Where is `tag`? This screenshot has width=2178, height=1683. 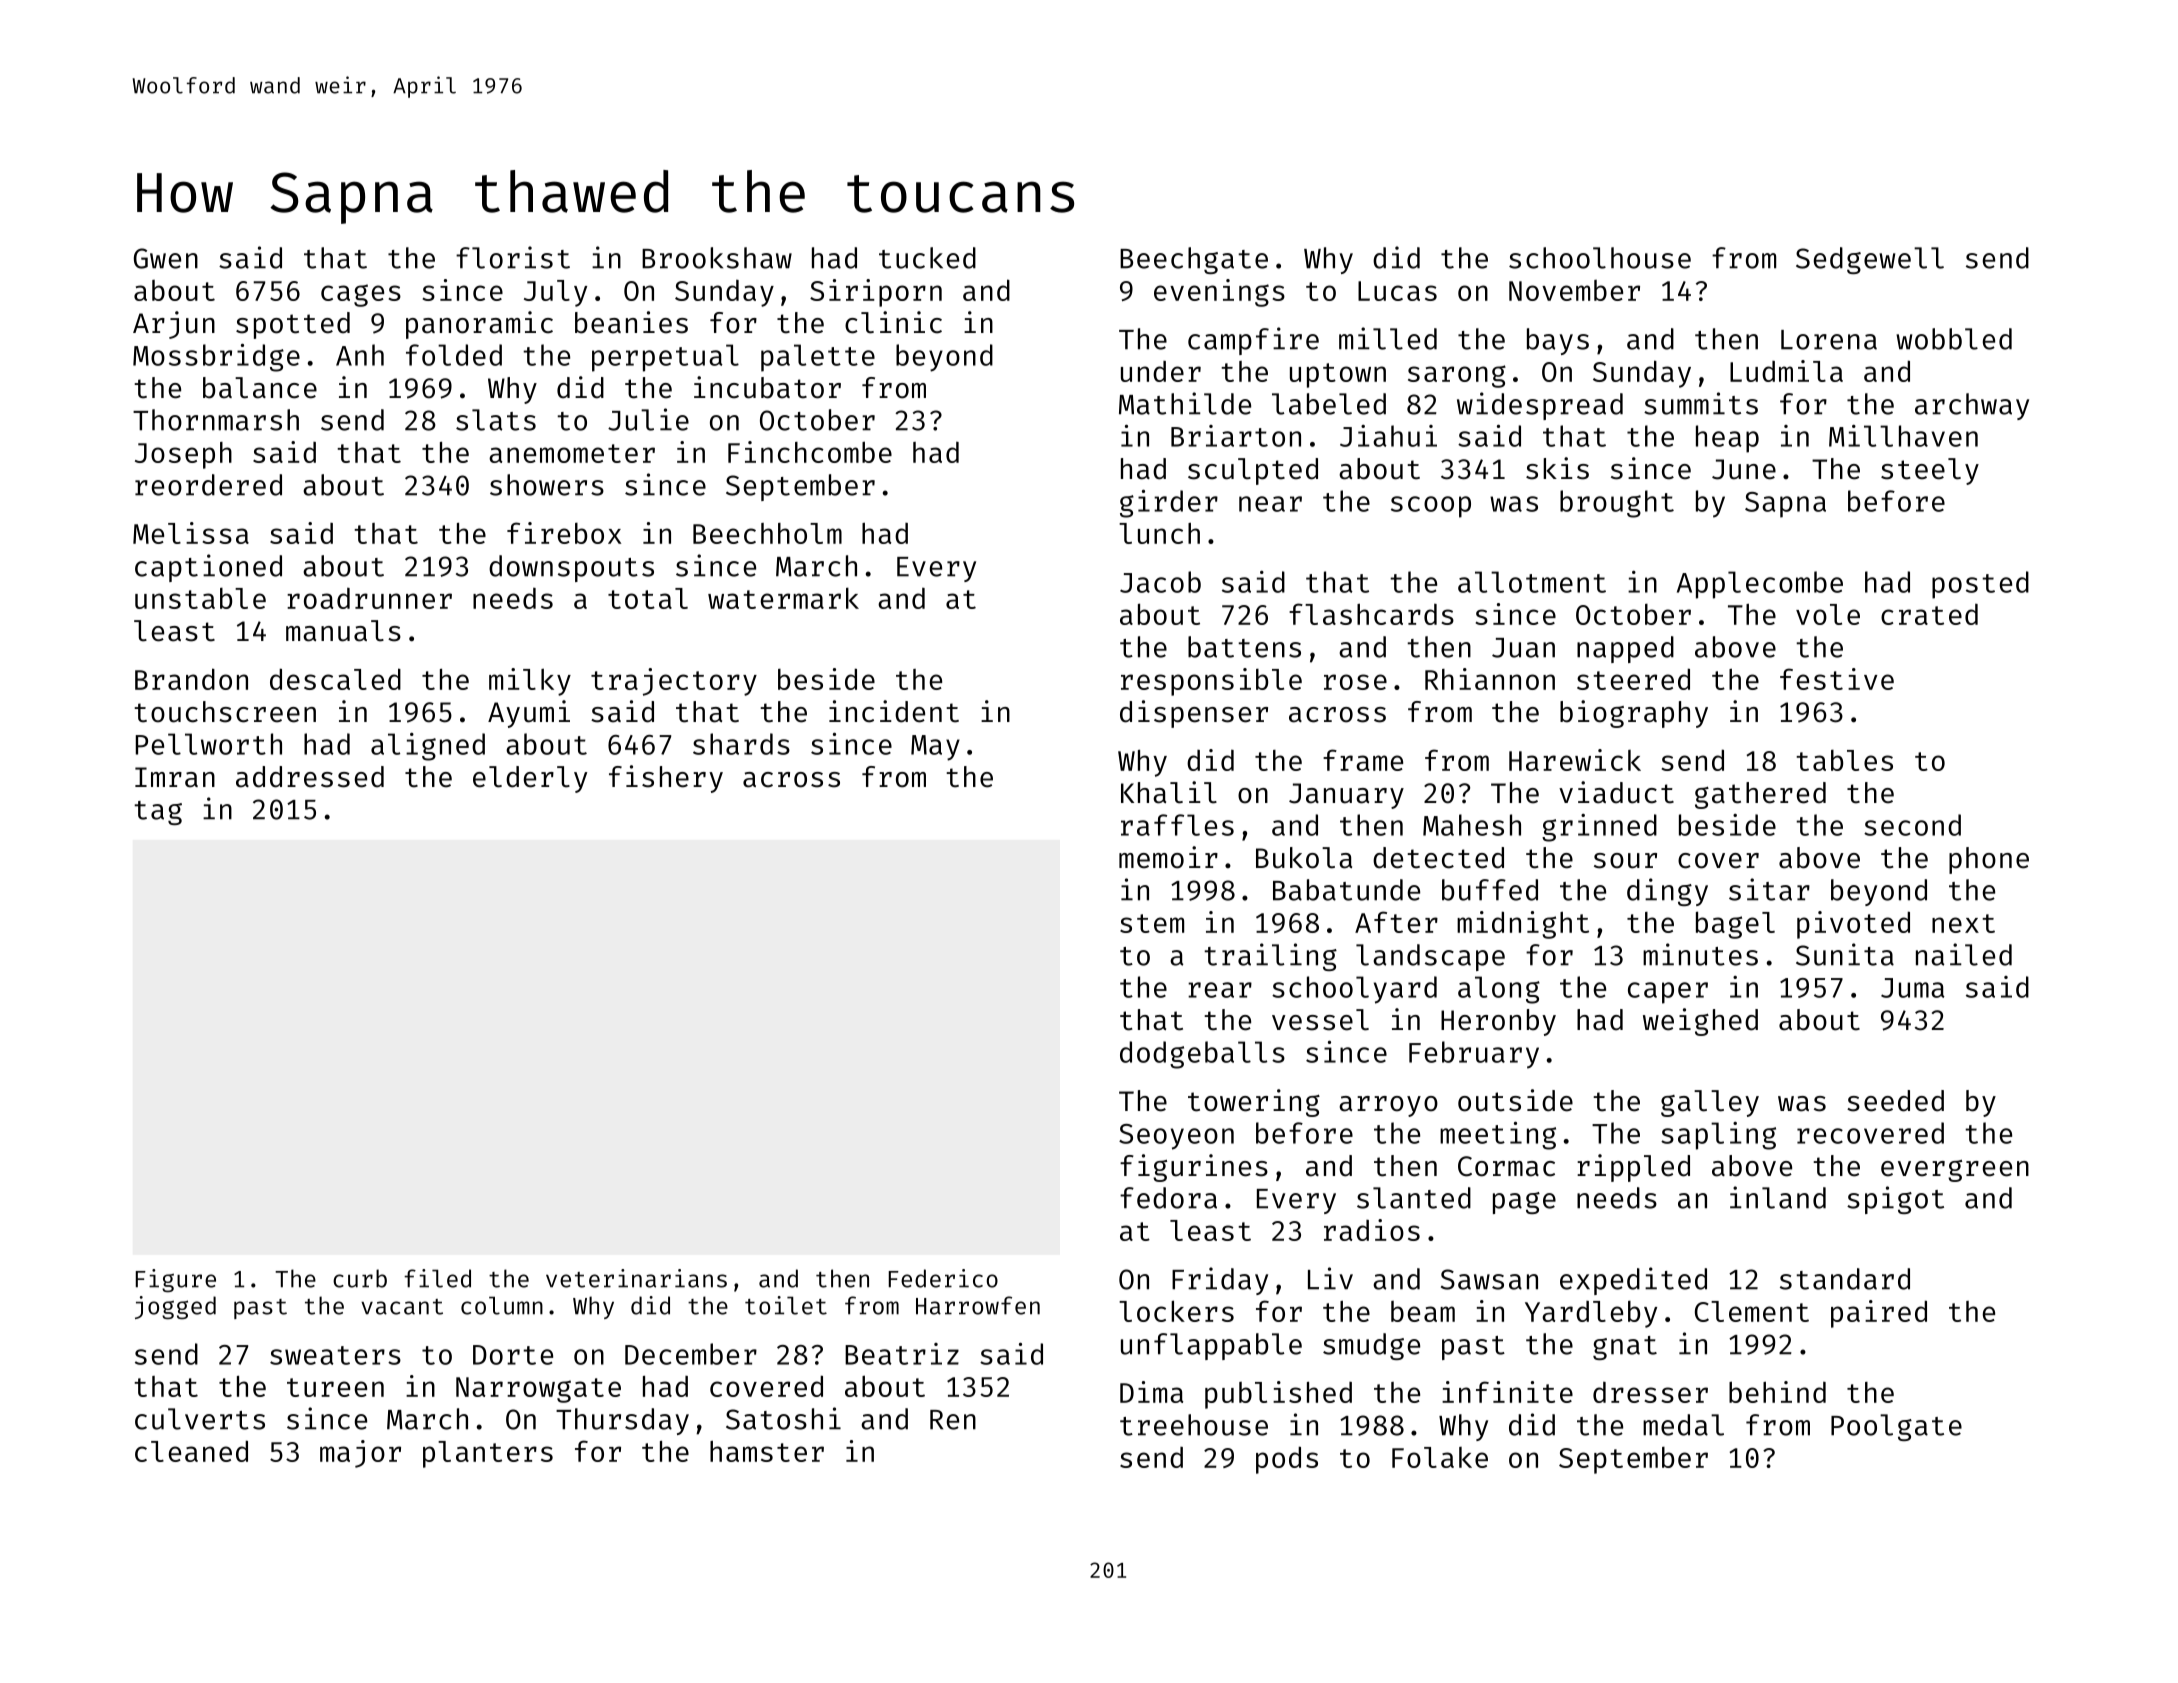
tag is located at coordinates (158, 813).
